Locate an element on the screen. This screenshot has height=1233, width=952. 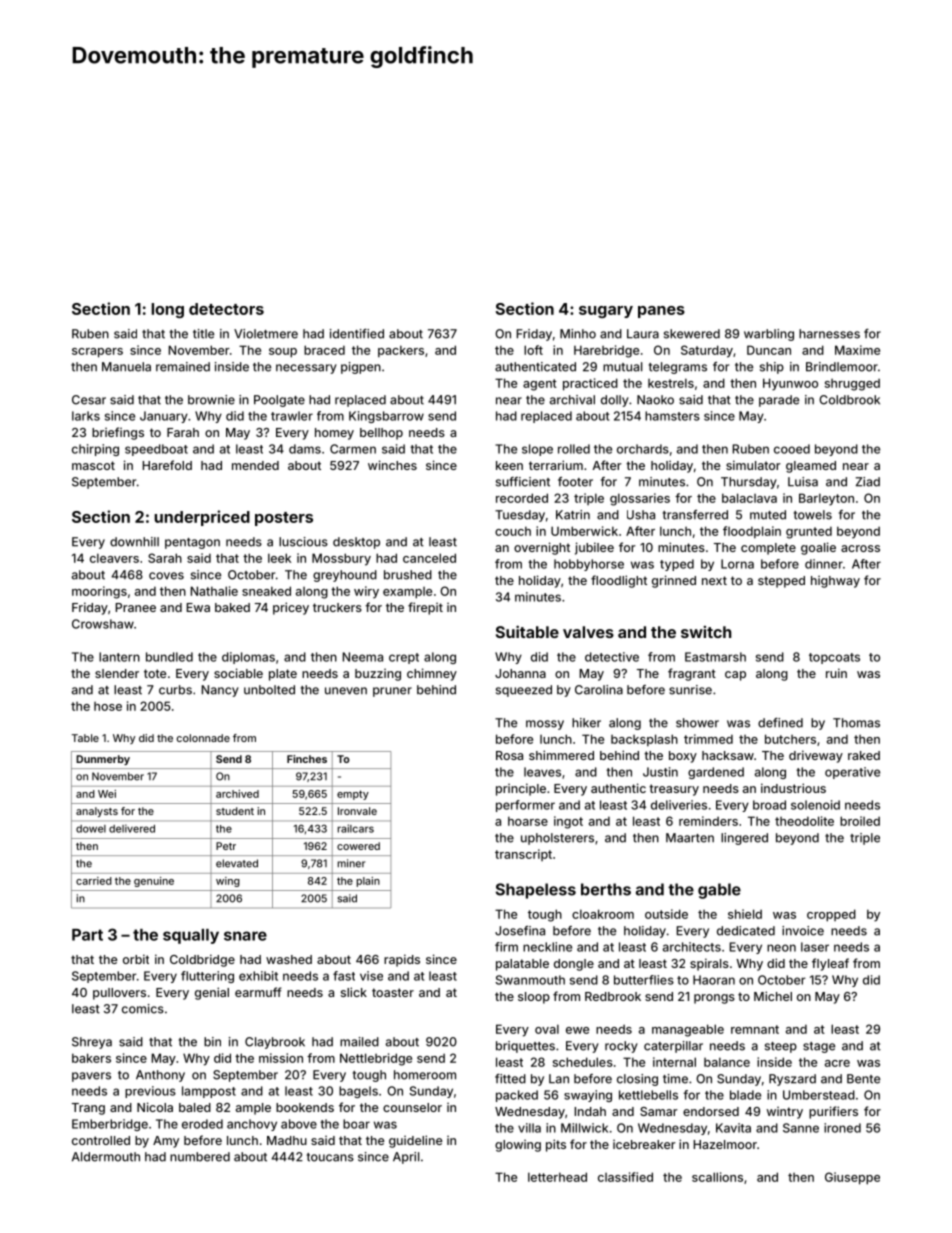
agent is located at coordinates (540, 385).
